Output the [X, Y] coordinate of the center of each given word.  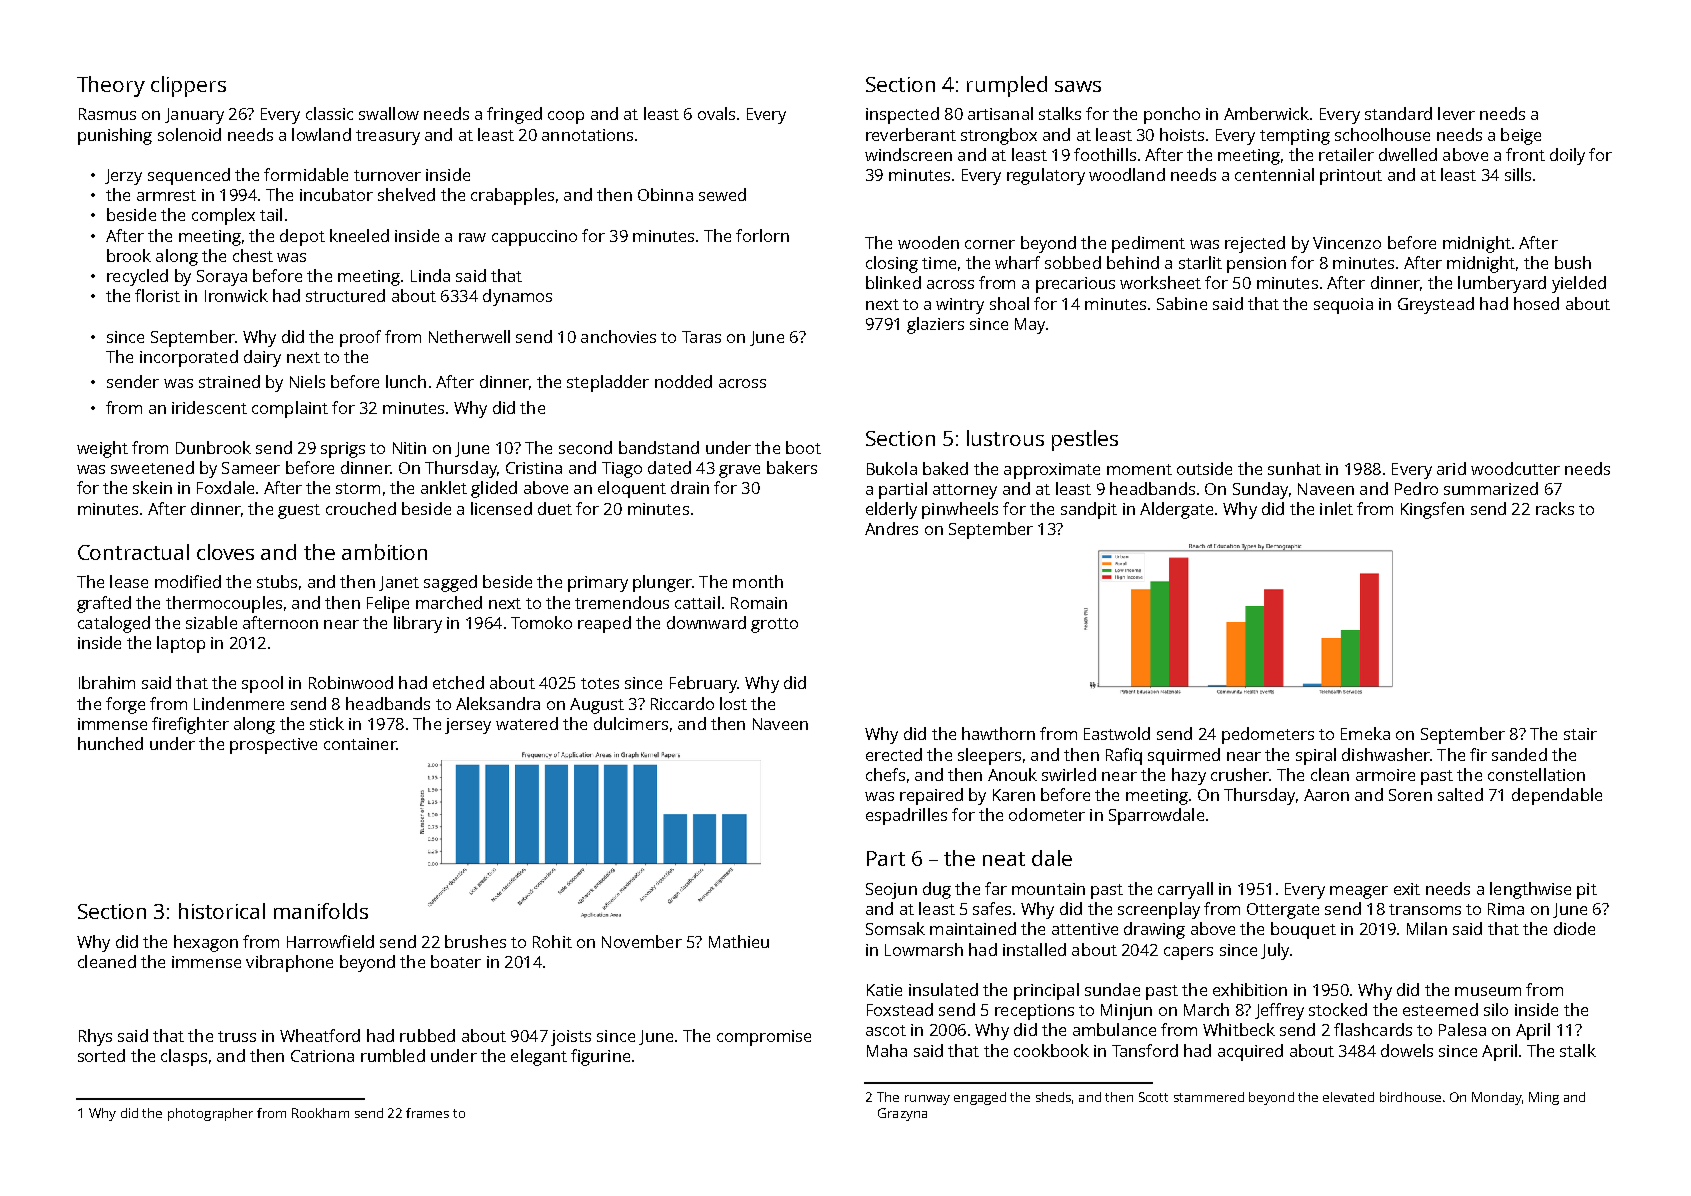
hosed [1536, 303]
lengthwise [1530, 890]
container [360, 744]
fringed [514, 115]
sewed [722, 194]
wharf [1017, 262]
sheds [1053, 1097]
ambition [384, 552]
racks [1555, 508]
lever [1456, 113]
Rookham [320, 1113]
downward [706, 622]
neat [1004, 859]
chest [253, 255]
